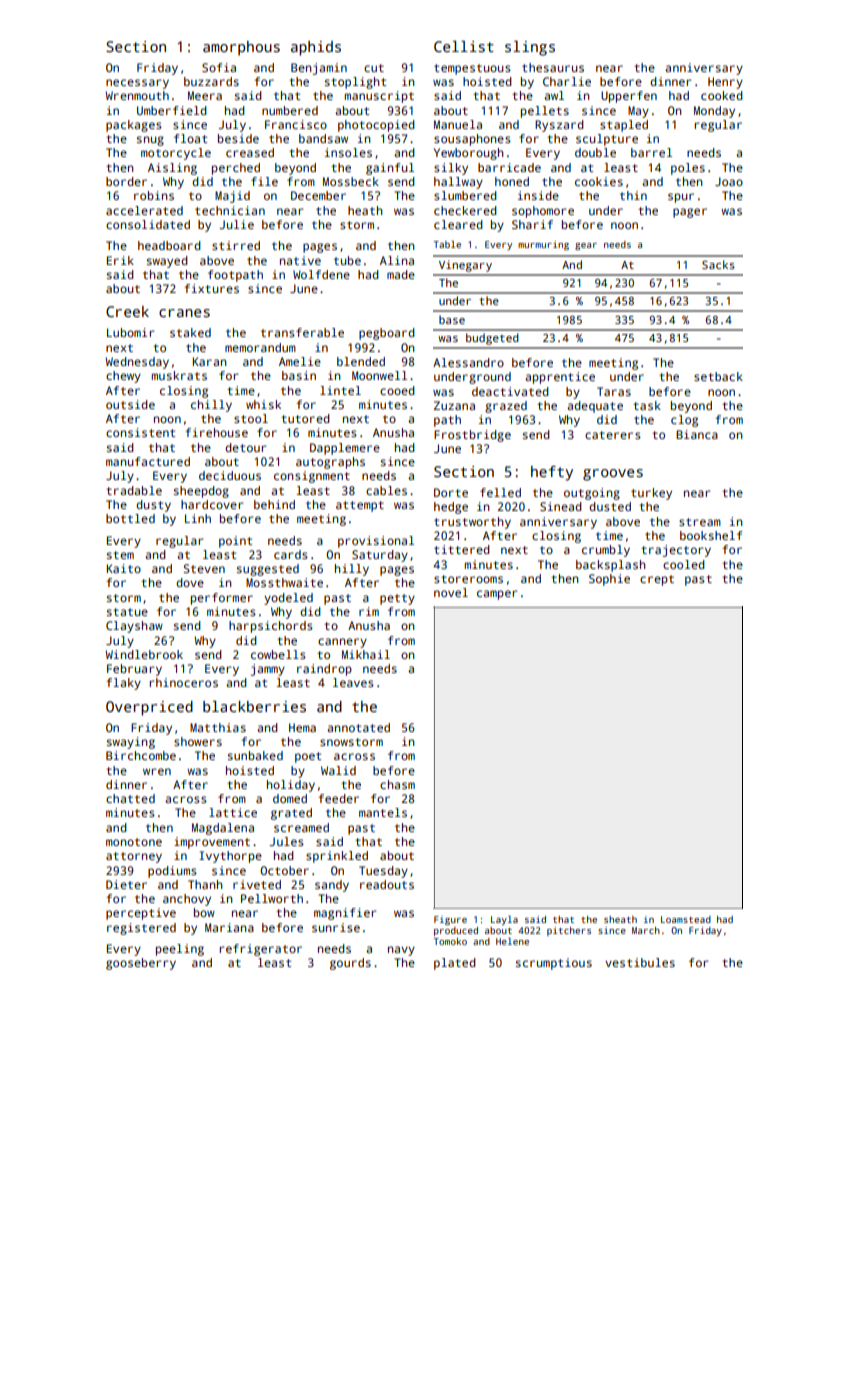 The image size is (849, 1400). Describe the element at coordinates (725, 83) in the screenshot. I see `Henry` at that location.
